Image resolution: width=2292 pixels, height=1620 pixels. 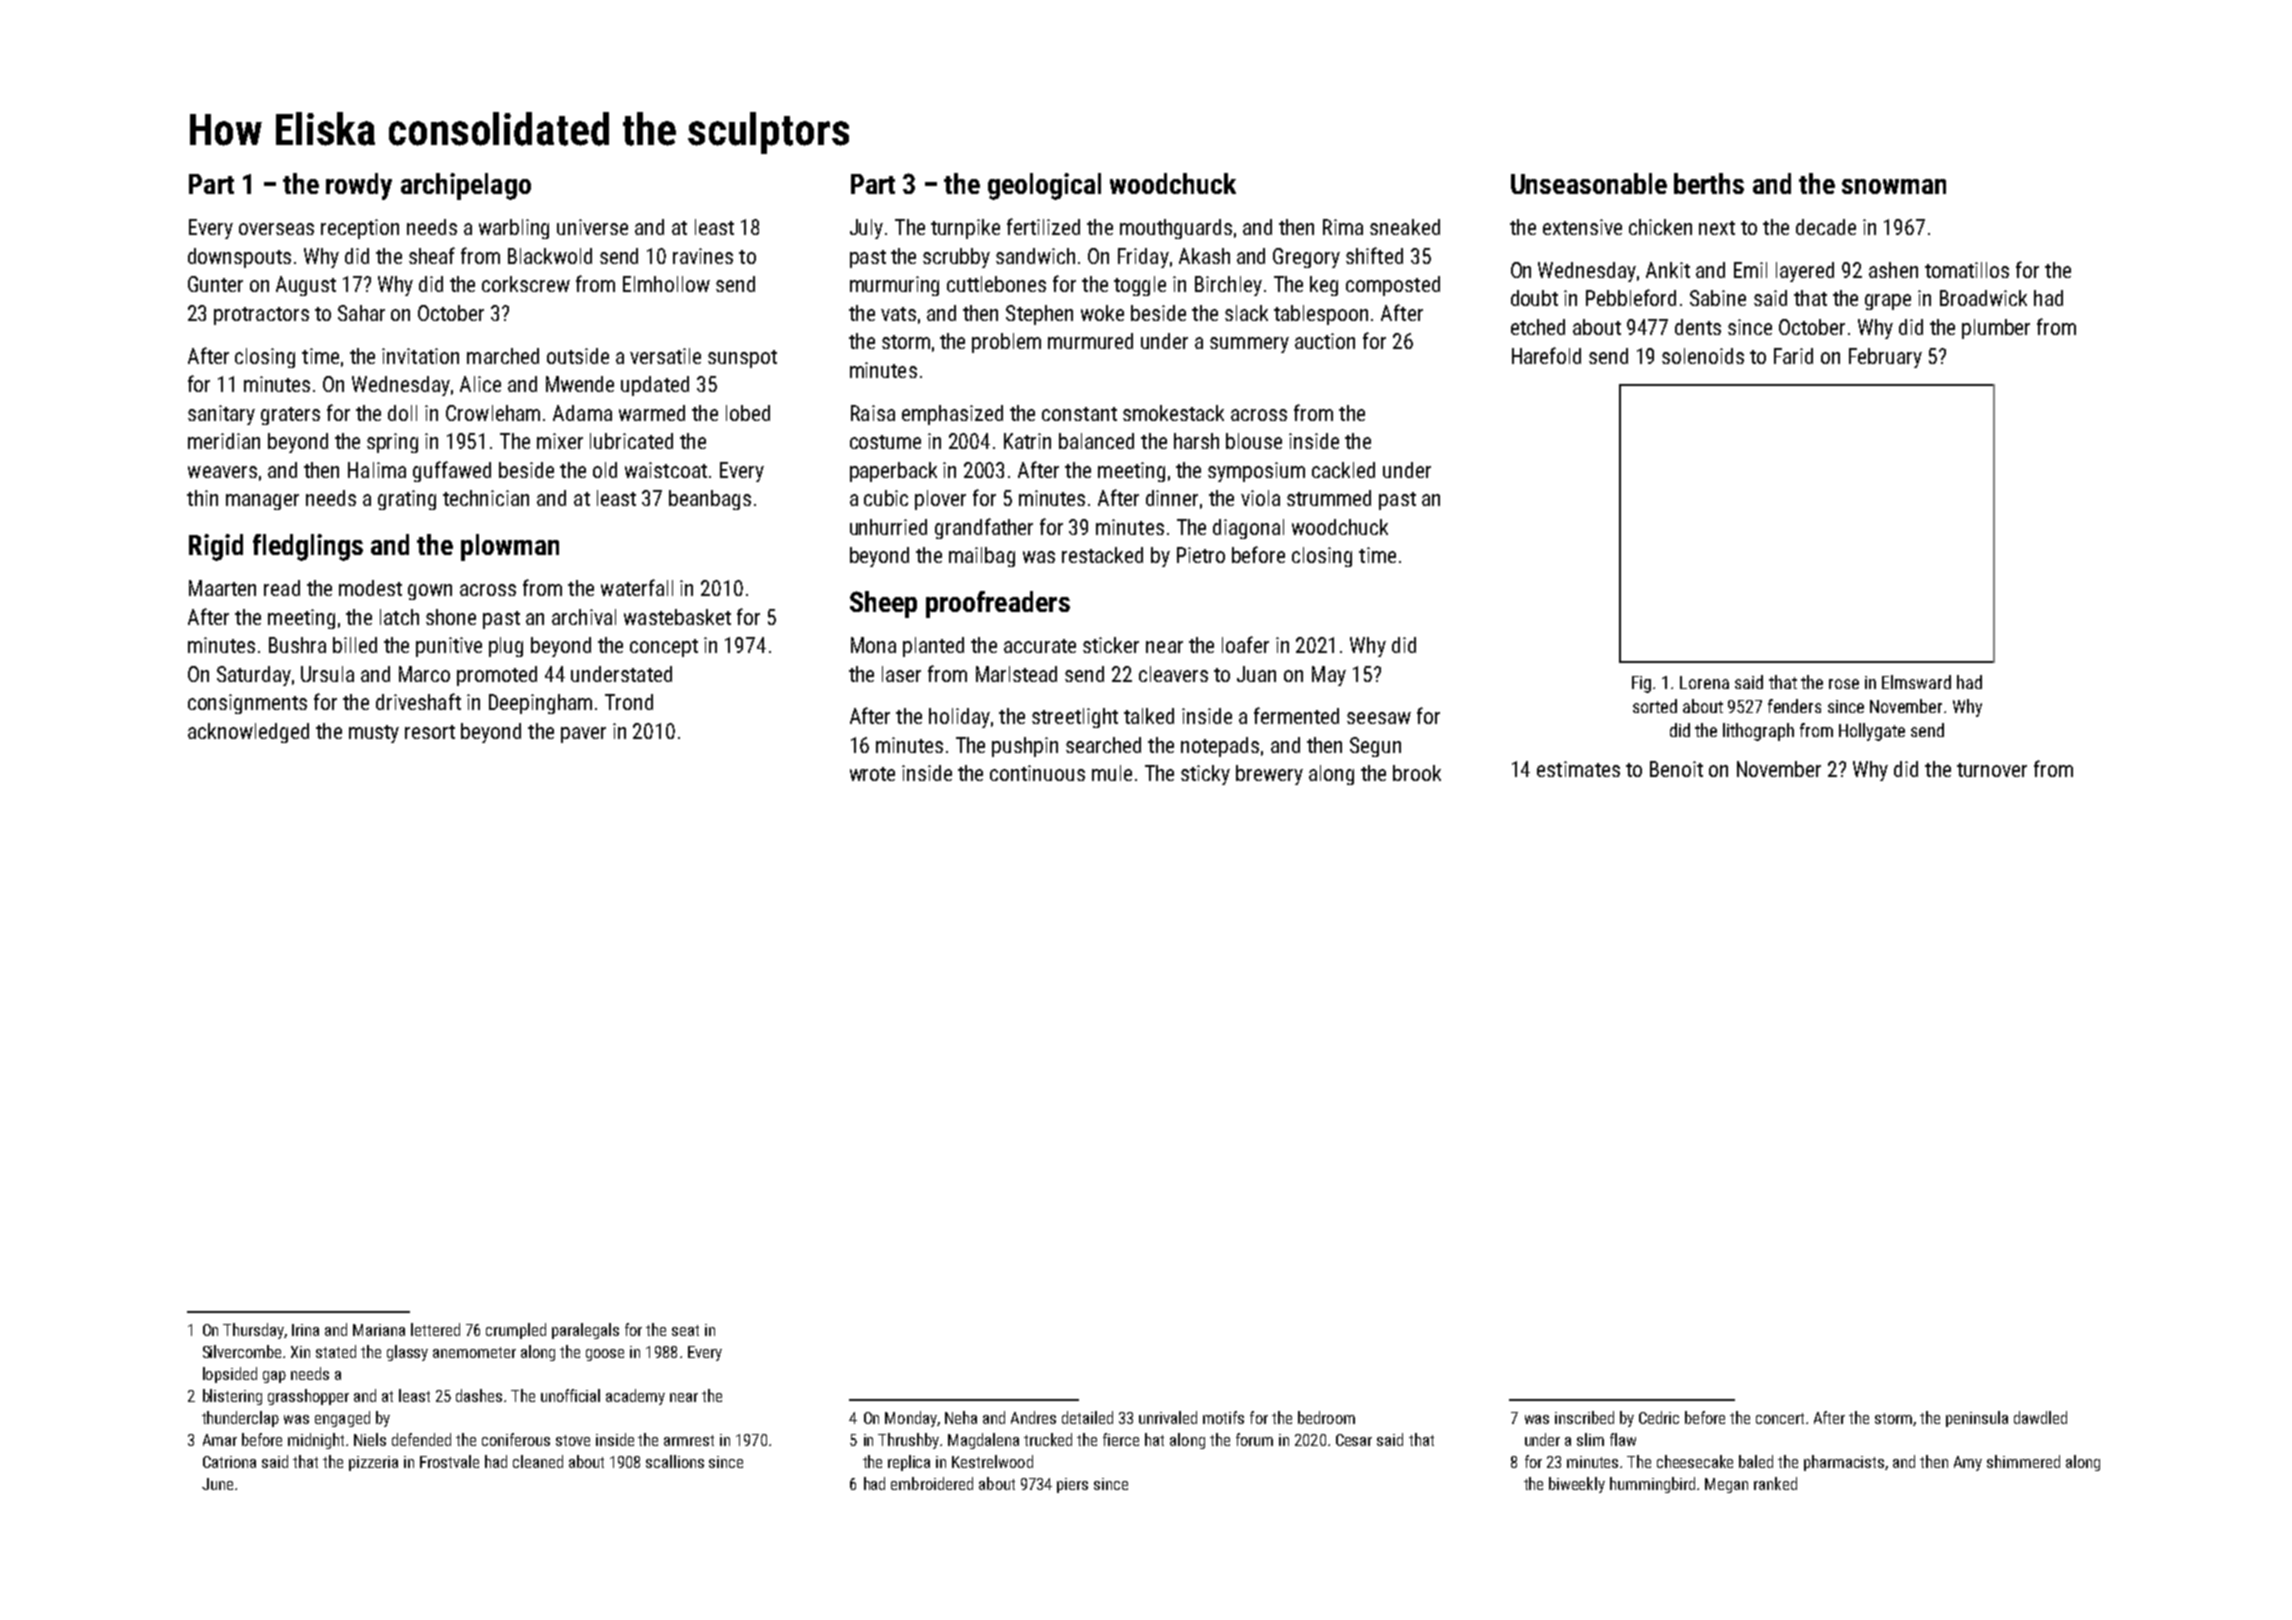 What do you see at coordinates (300, 1352) in the screenshot?
I see `Xin` at bounding box center [300, 1352].
